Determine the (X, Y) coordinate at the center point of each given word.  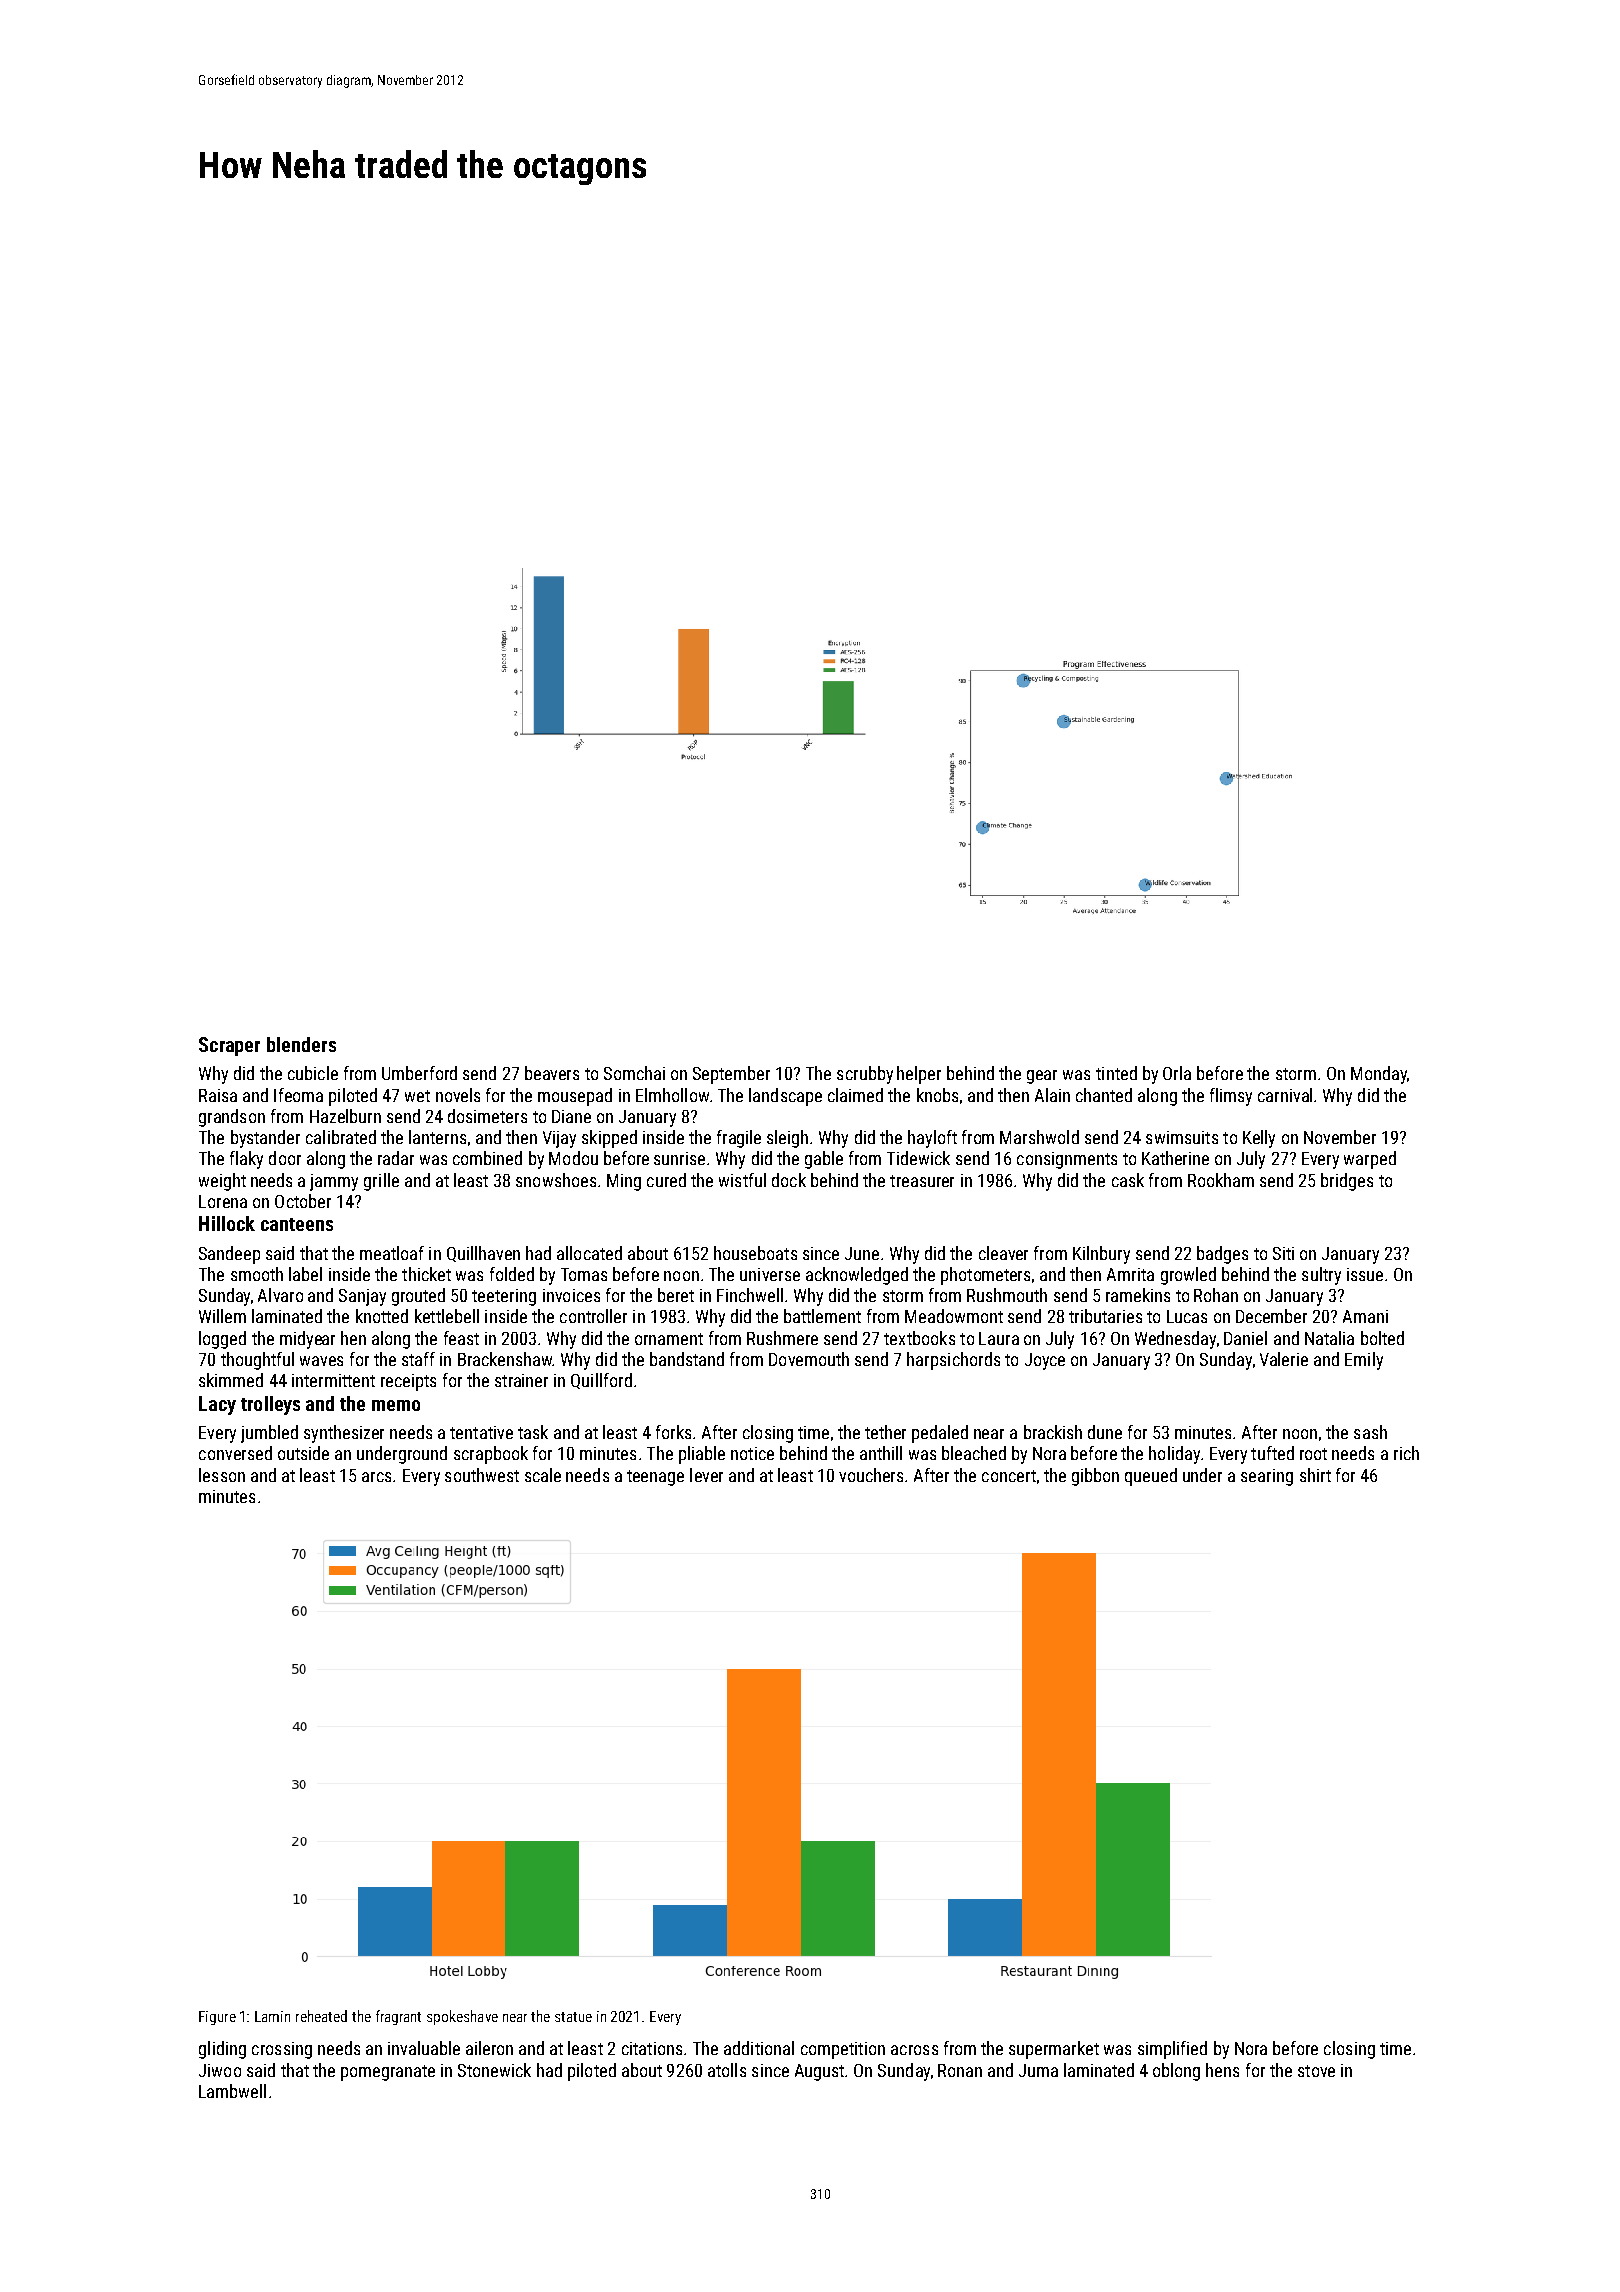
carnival (1285, 1095)
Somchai (634, 1073)
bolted (1382, 1338)
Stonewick (494, 2070)
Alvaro (280, 1295)
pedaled (940, 1434)
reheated (321, 2016)
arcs (376, 1477)
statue (573, 2017)
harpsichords (953, 1361)
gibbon (1095, 1477)
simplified (1172, 2050)
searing (1267, 1477)
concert (1009, 1476)
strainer (521, 1380)
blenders (301, 1044)
